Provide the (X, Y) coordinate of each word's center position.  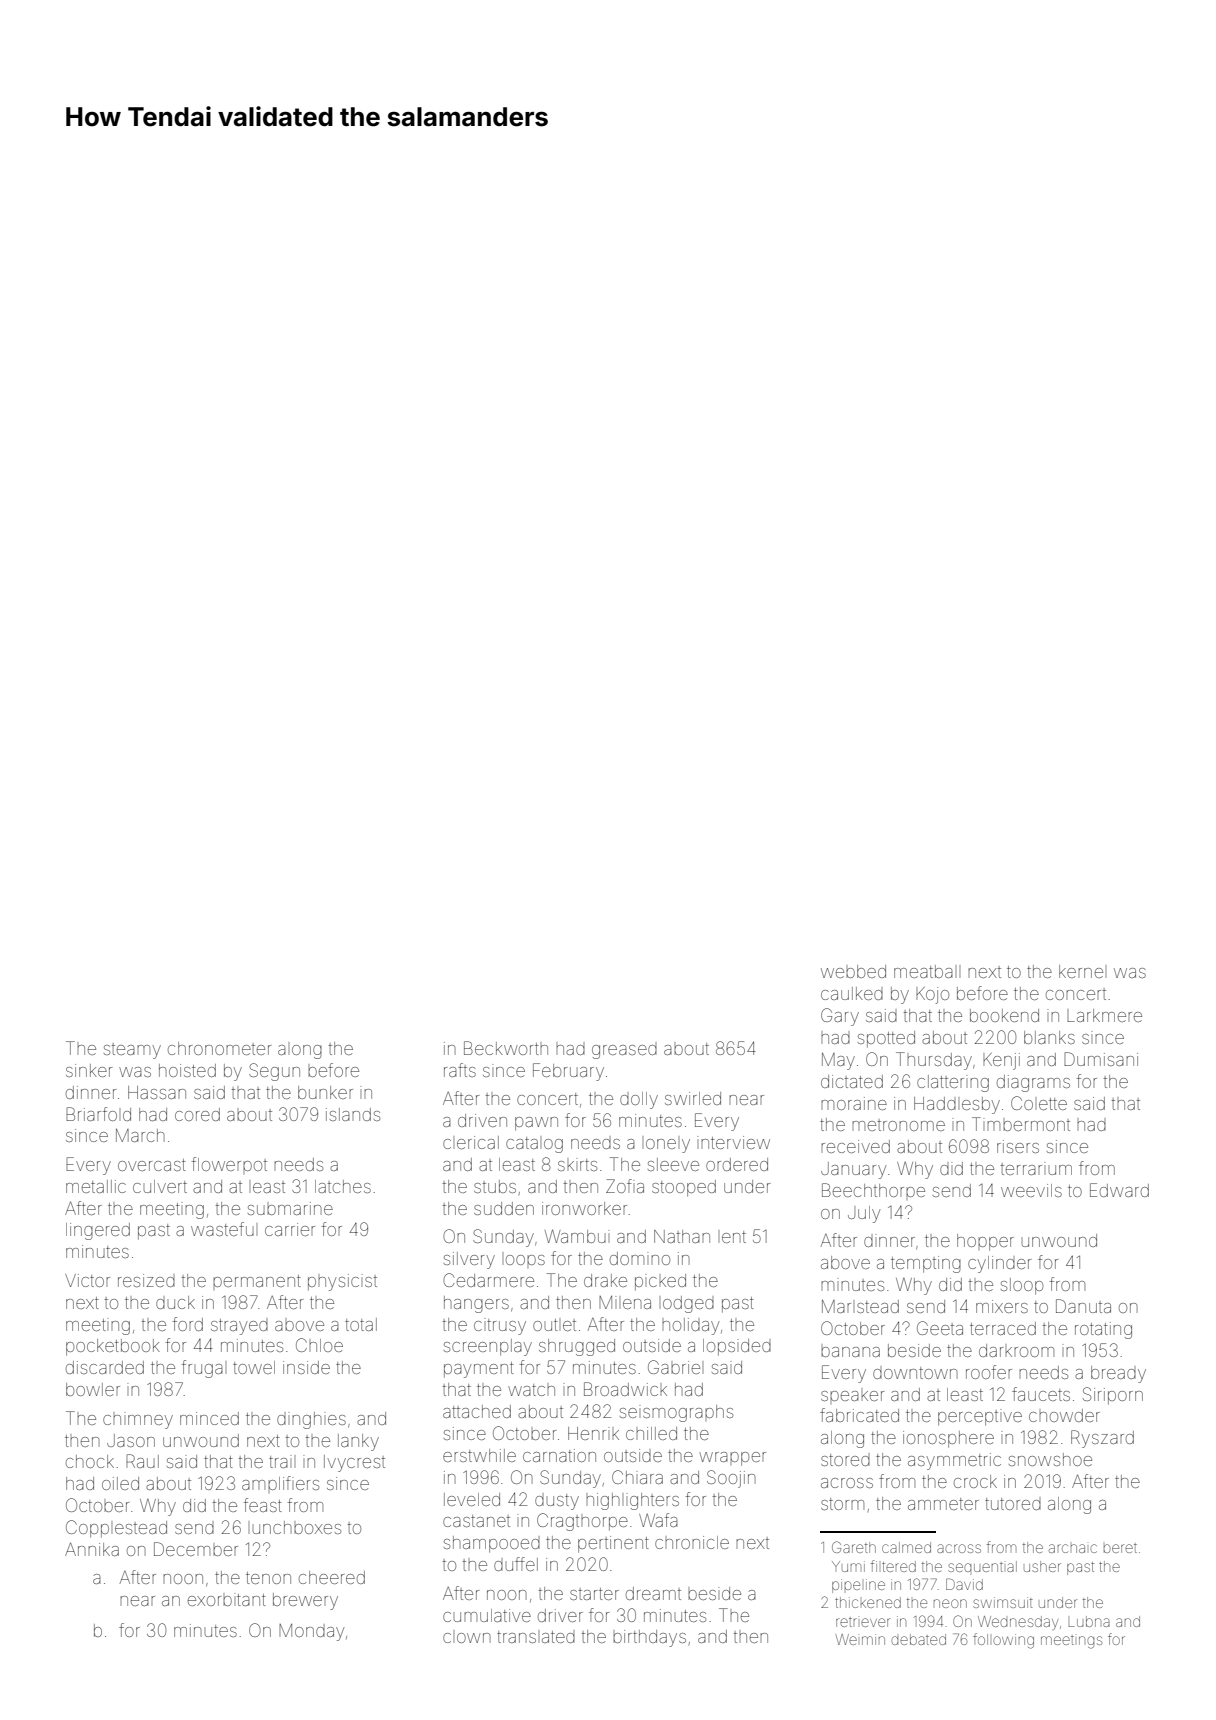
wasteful (222, 1229)
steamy (132, 1051)
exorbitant (227, 1599)
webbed (853, 971)
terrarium (1036, 1168)
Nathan (682, 1236)
